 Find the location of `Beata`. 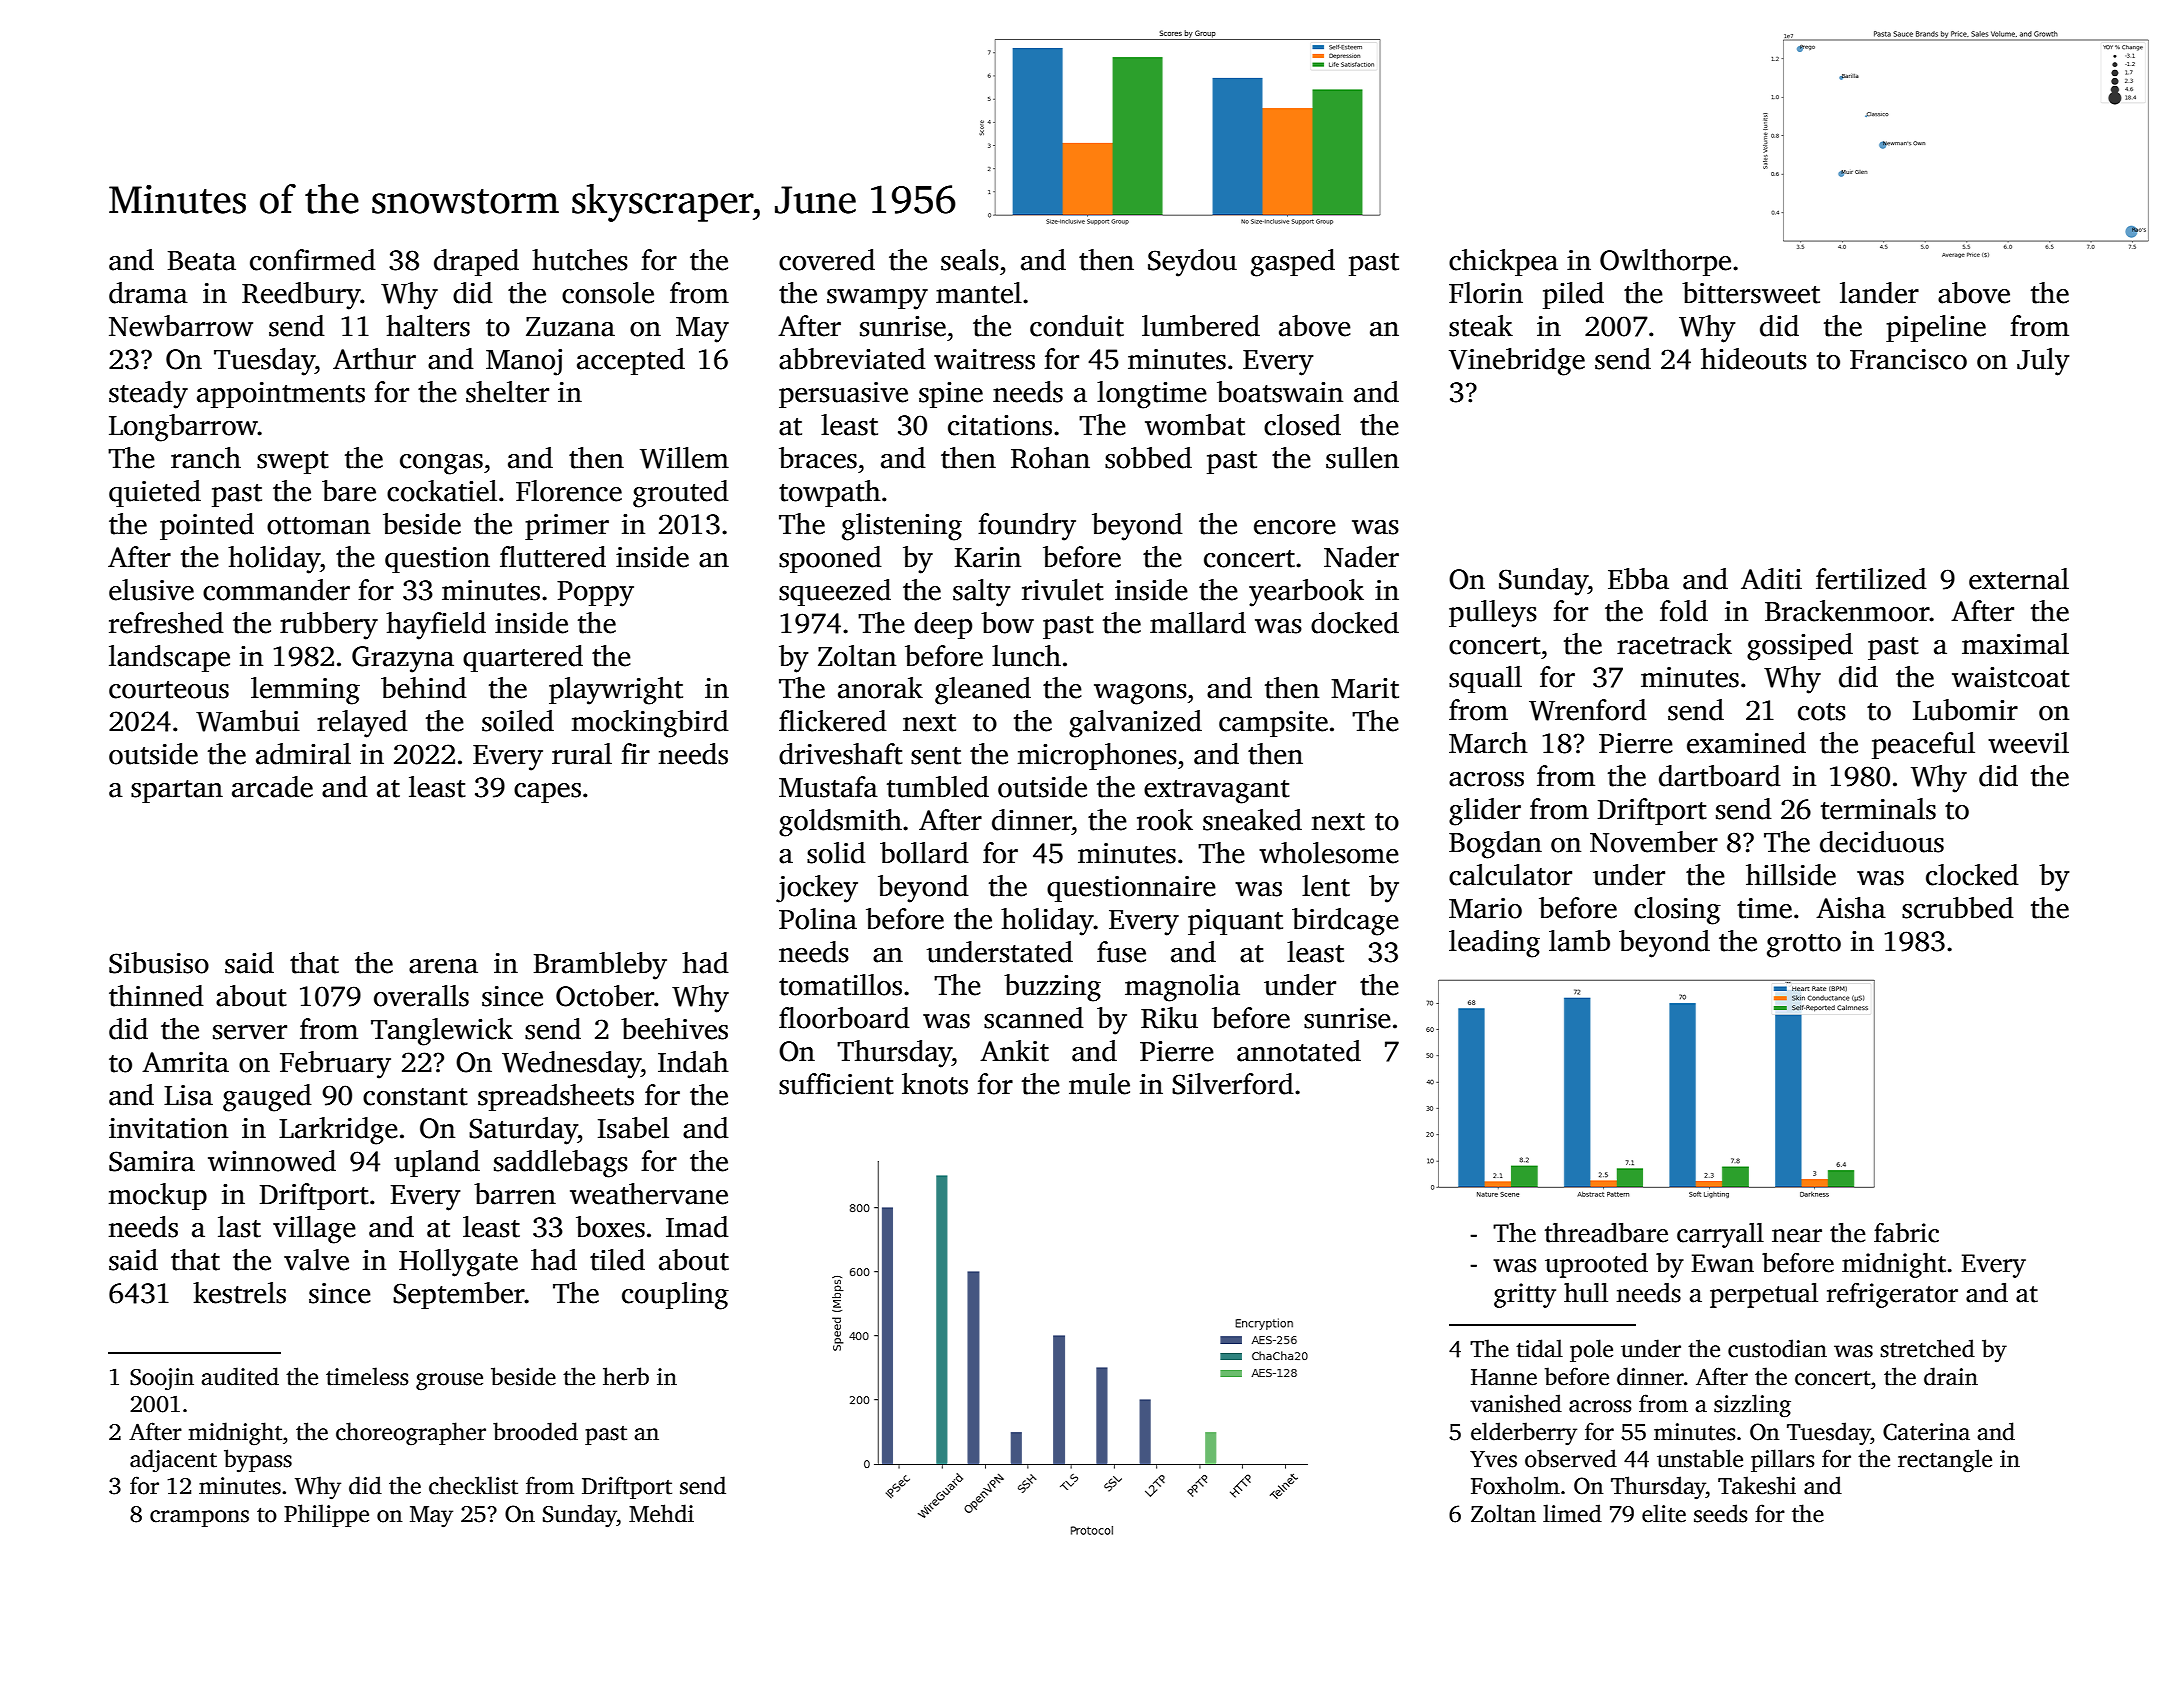

Beata is located at coordinates (202, 261).
